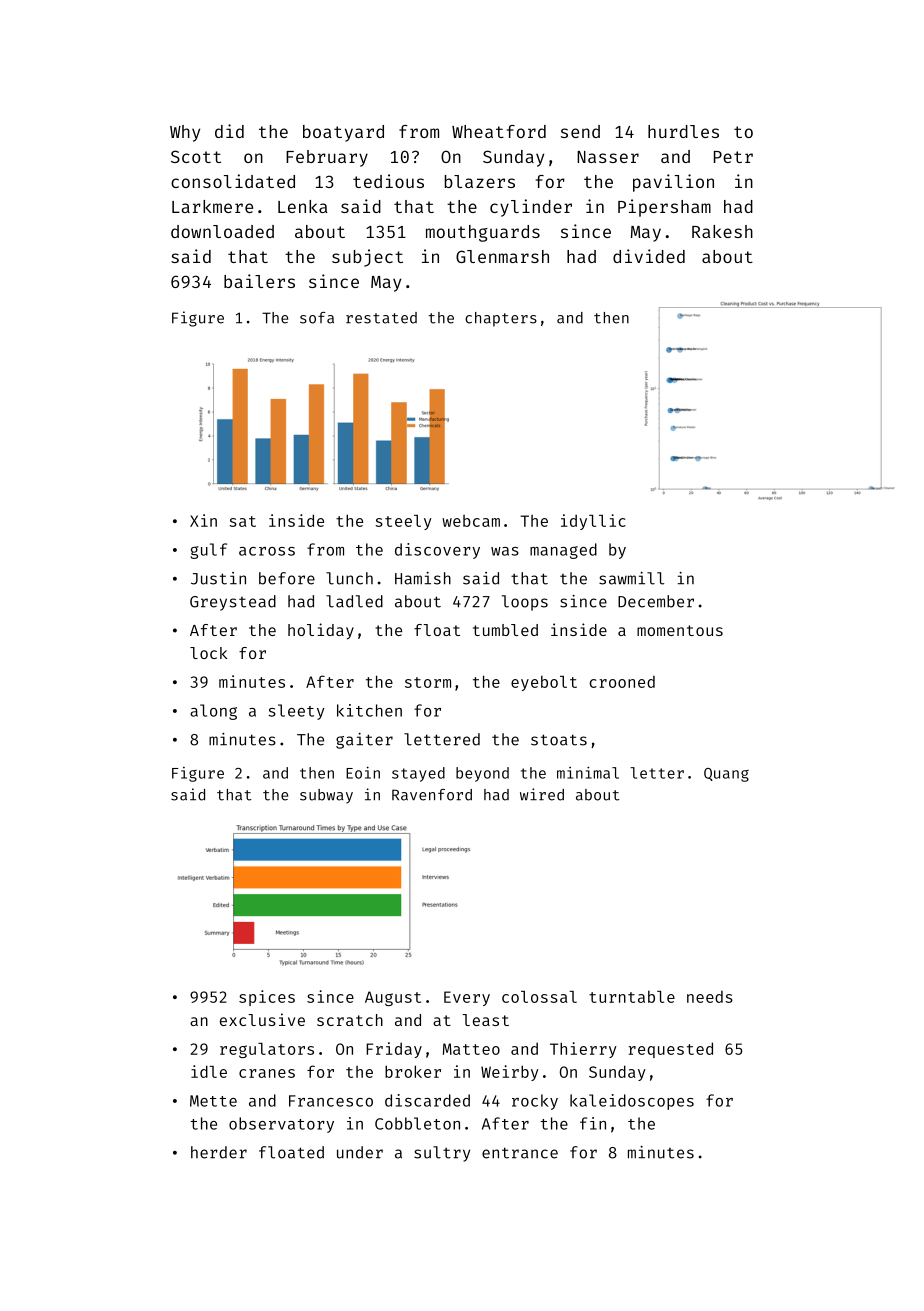 This screenshot has height=1311, width=924. What do you see at coordinates (722, 231) in the screenshot?
I see `Rakesh` at bounding box center [722, 231].
